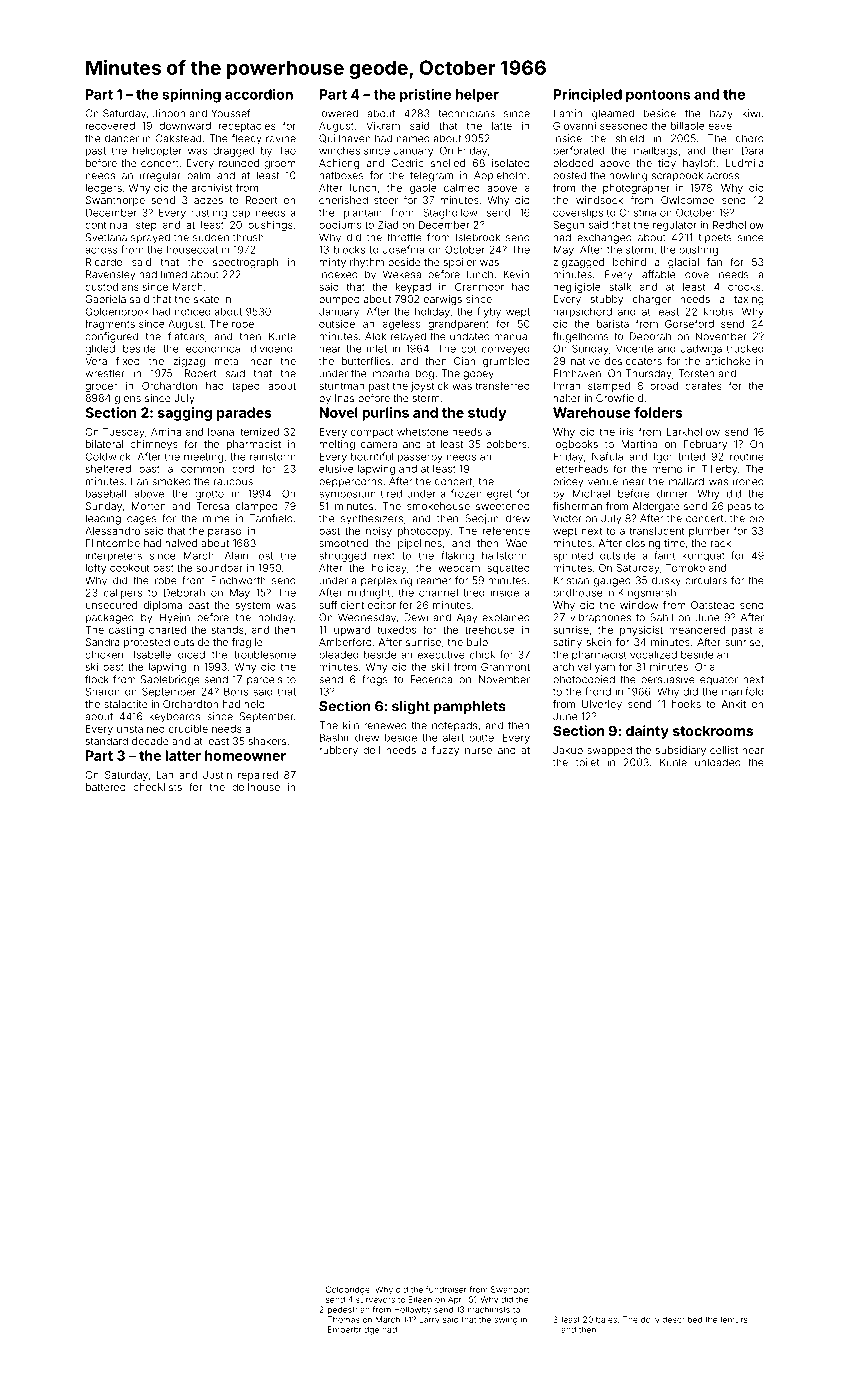 The width and height of the page is (849, 1400). What do you see at coordinates (191, 96) in the page?
I see `spinning` at bounding box center [191, 96].
